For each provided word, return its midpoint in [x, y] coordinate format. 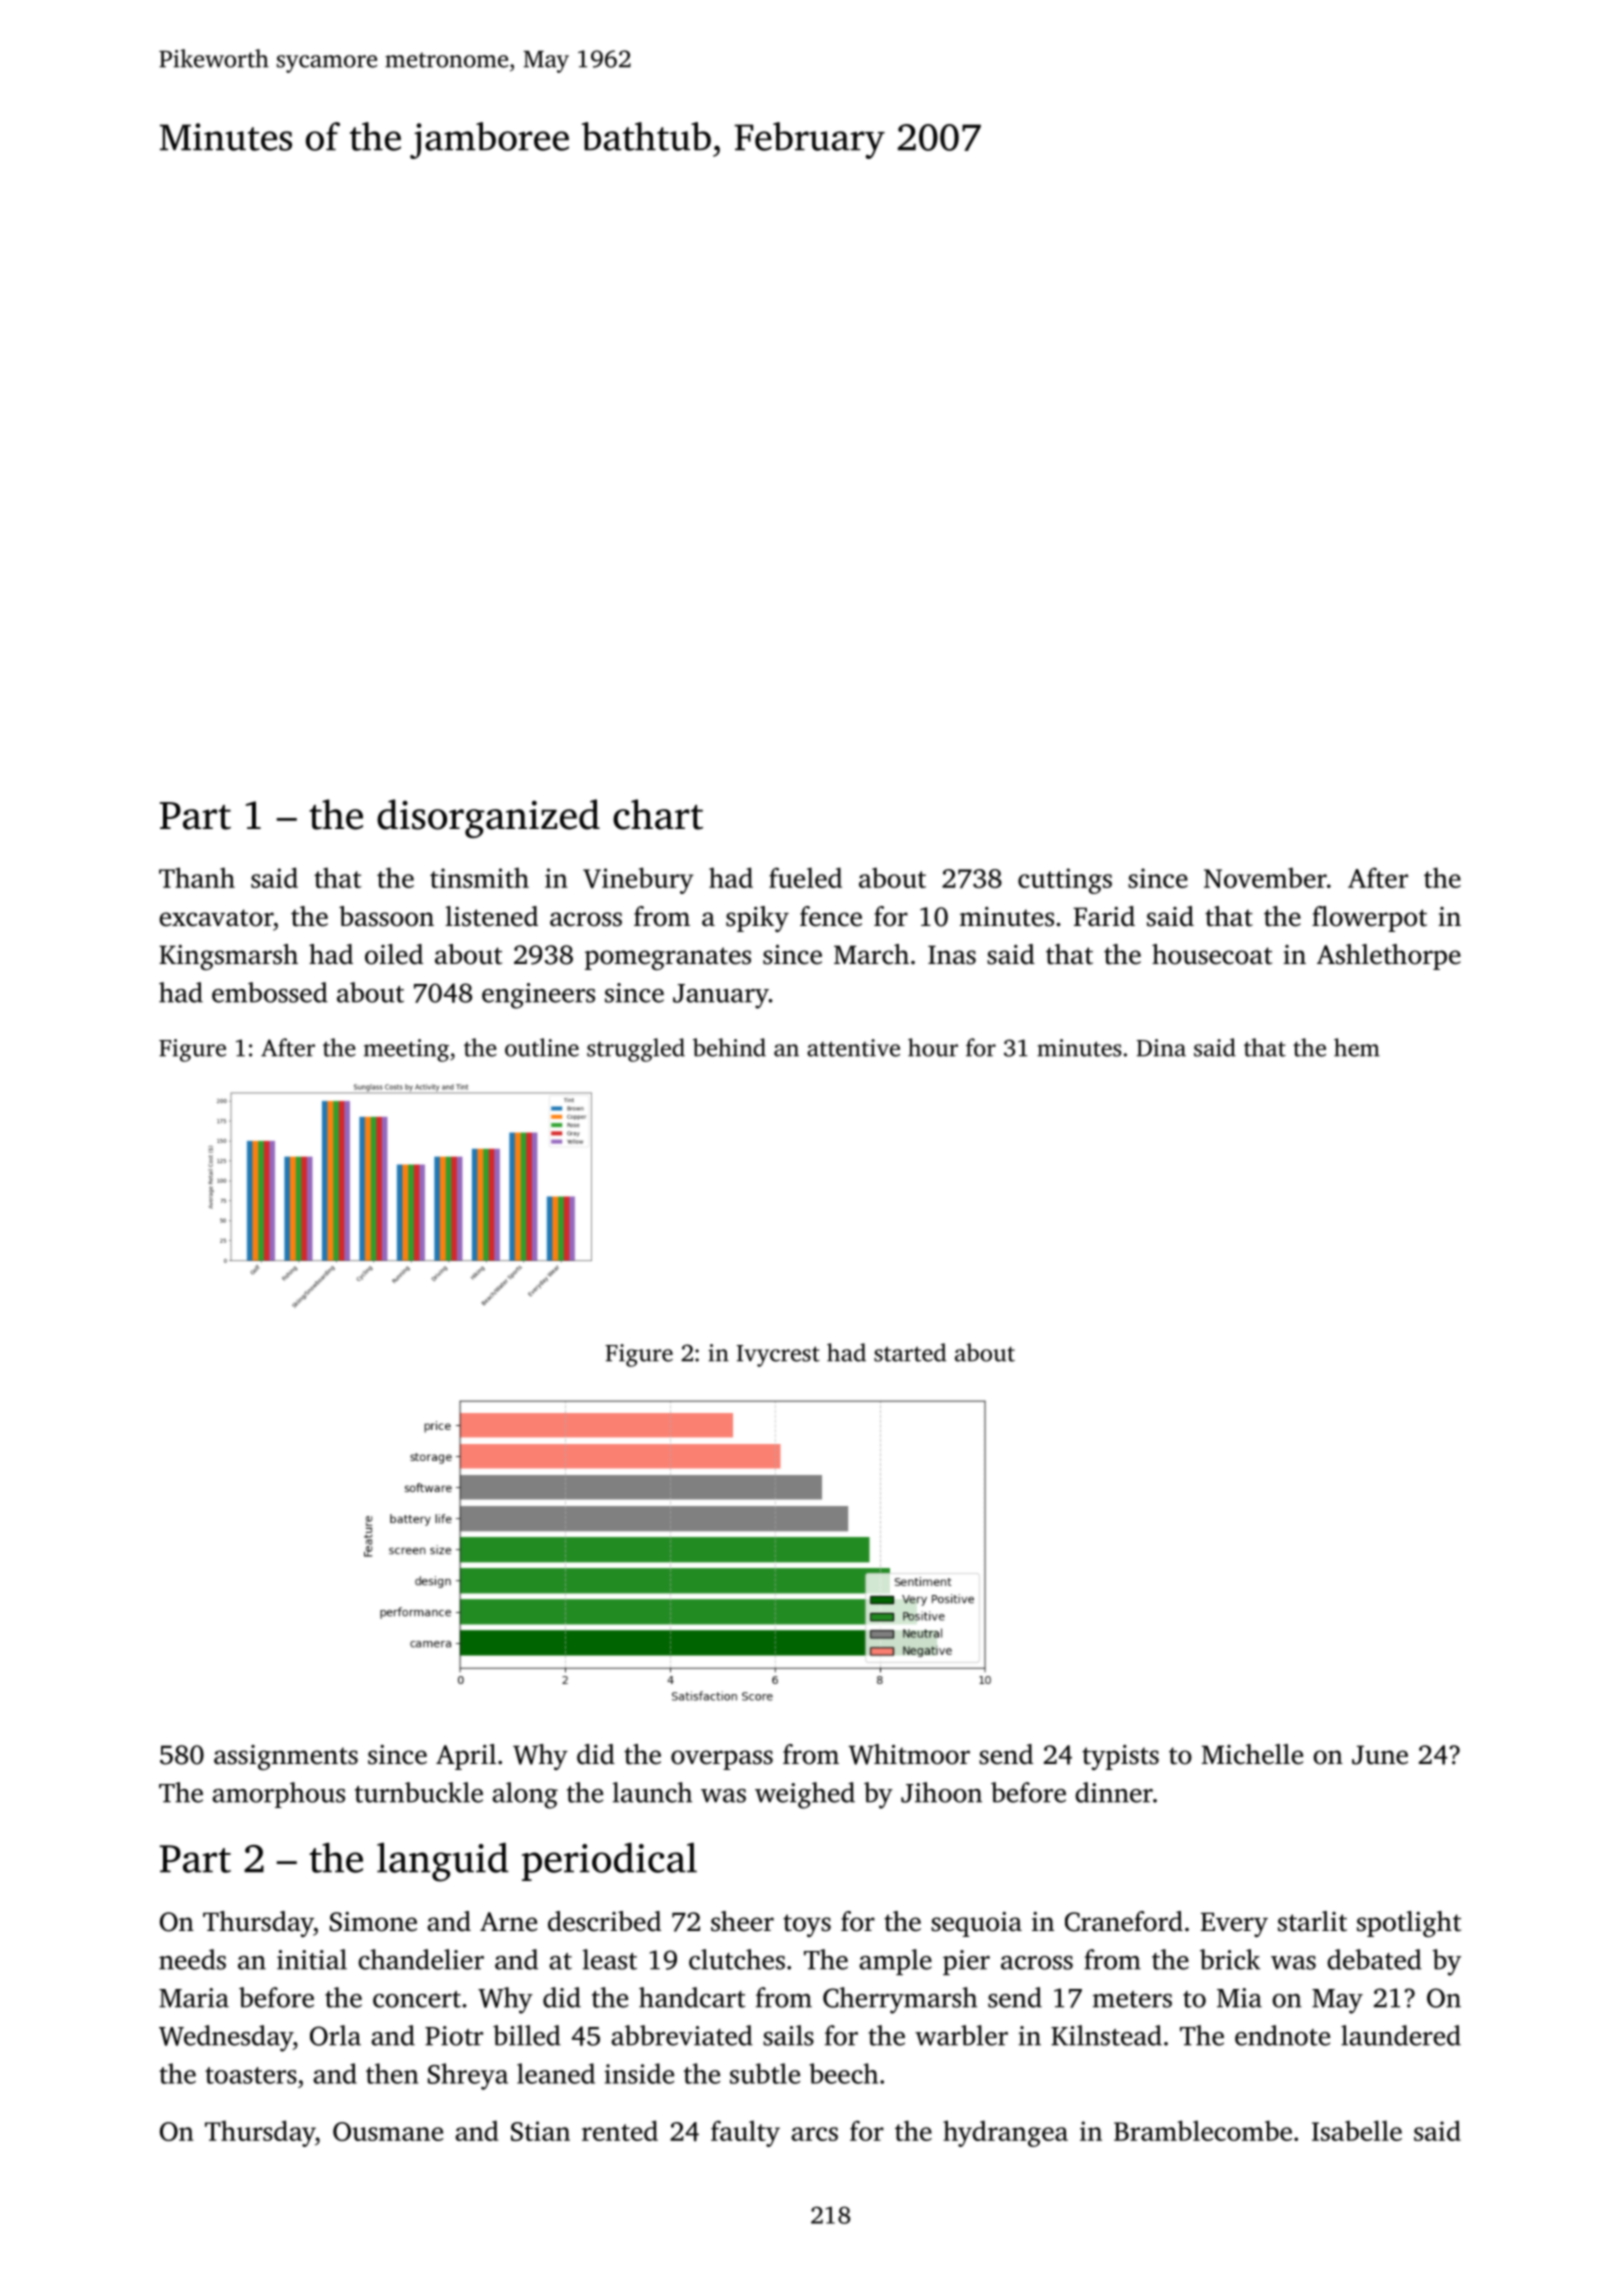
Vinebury [638, 880]
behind [729, 1047]
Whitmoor [909, 1754]
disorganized [488, 818]
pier [966, 1962]
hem [1357, 1047]
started [910, 1352]
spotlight [1409, 1924]
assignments [286, 1757]
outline [542, 1047]
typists [1120, 1757]
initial [312, 1959]
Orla [335, 2035]
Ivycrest [778, 1356]
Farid [1104, 916]
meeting [406, 1050]
